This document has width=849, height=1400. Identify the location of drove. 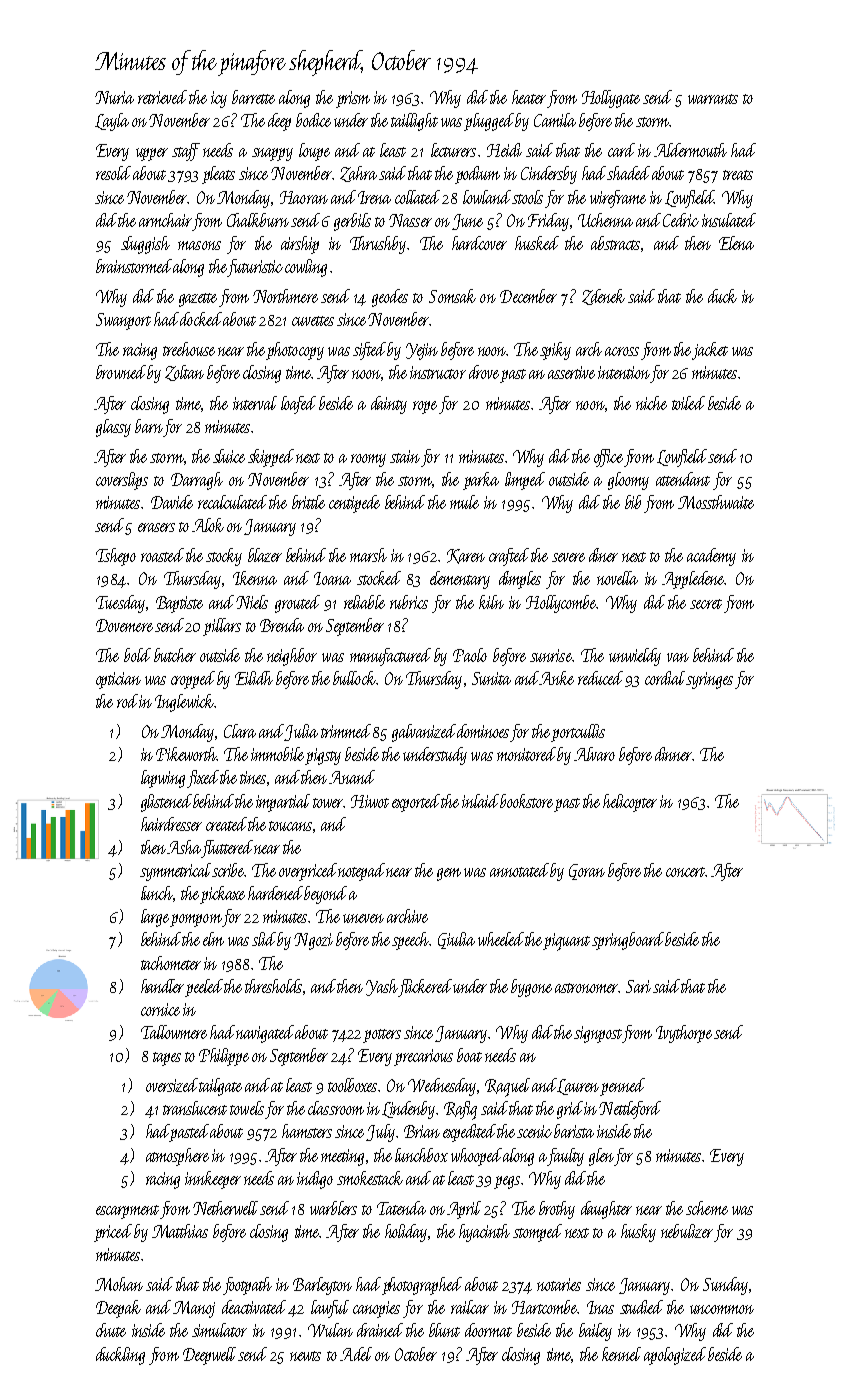
(484, 372).
